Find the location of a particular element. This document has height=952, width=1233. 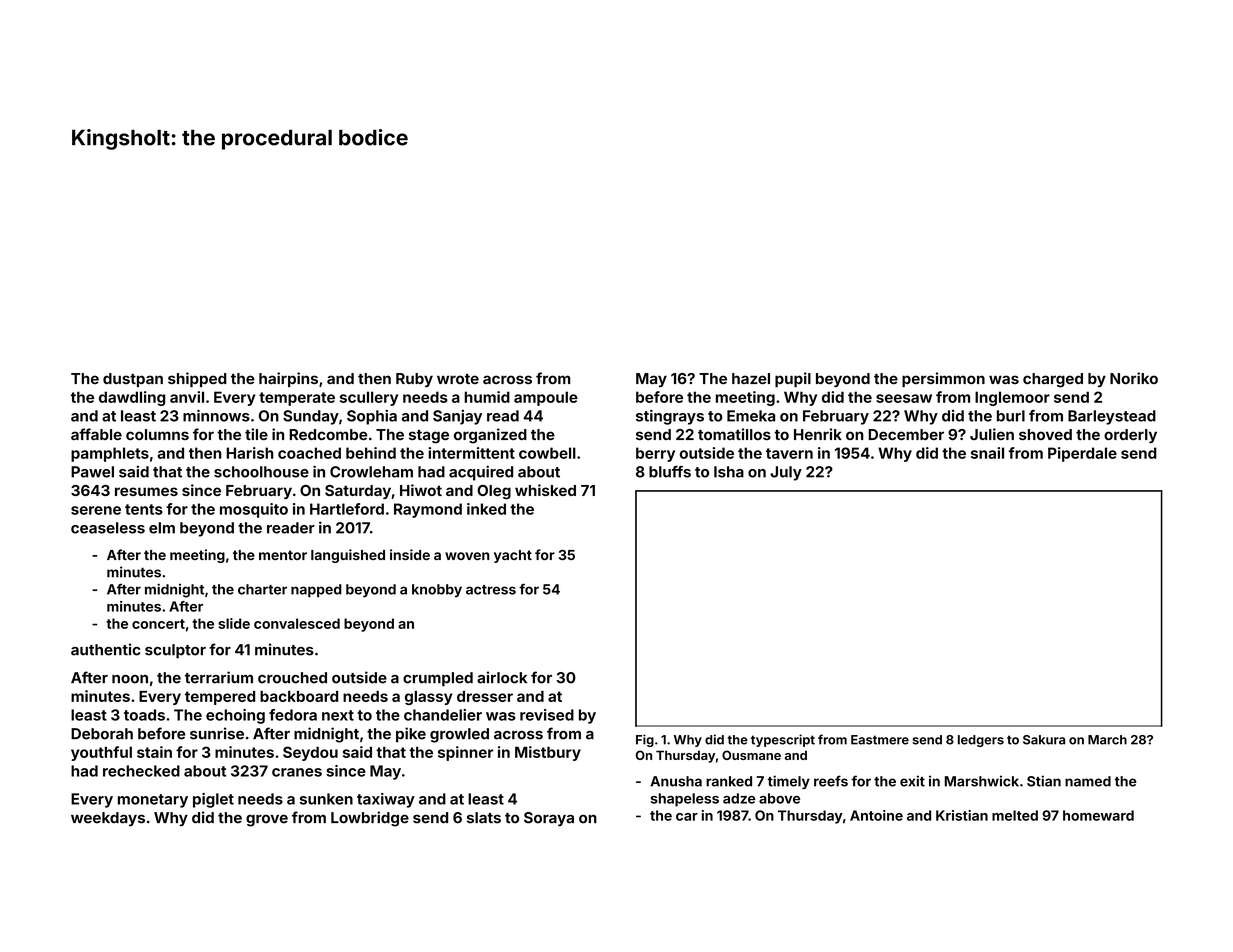

ampoule is located at coordinates (546, 398).
